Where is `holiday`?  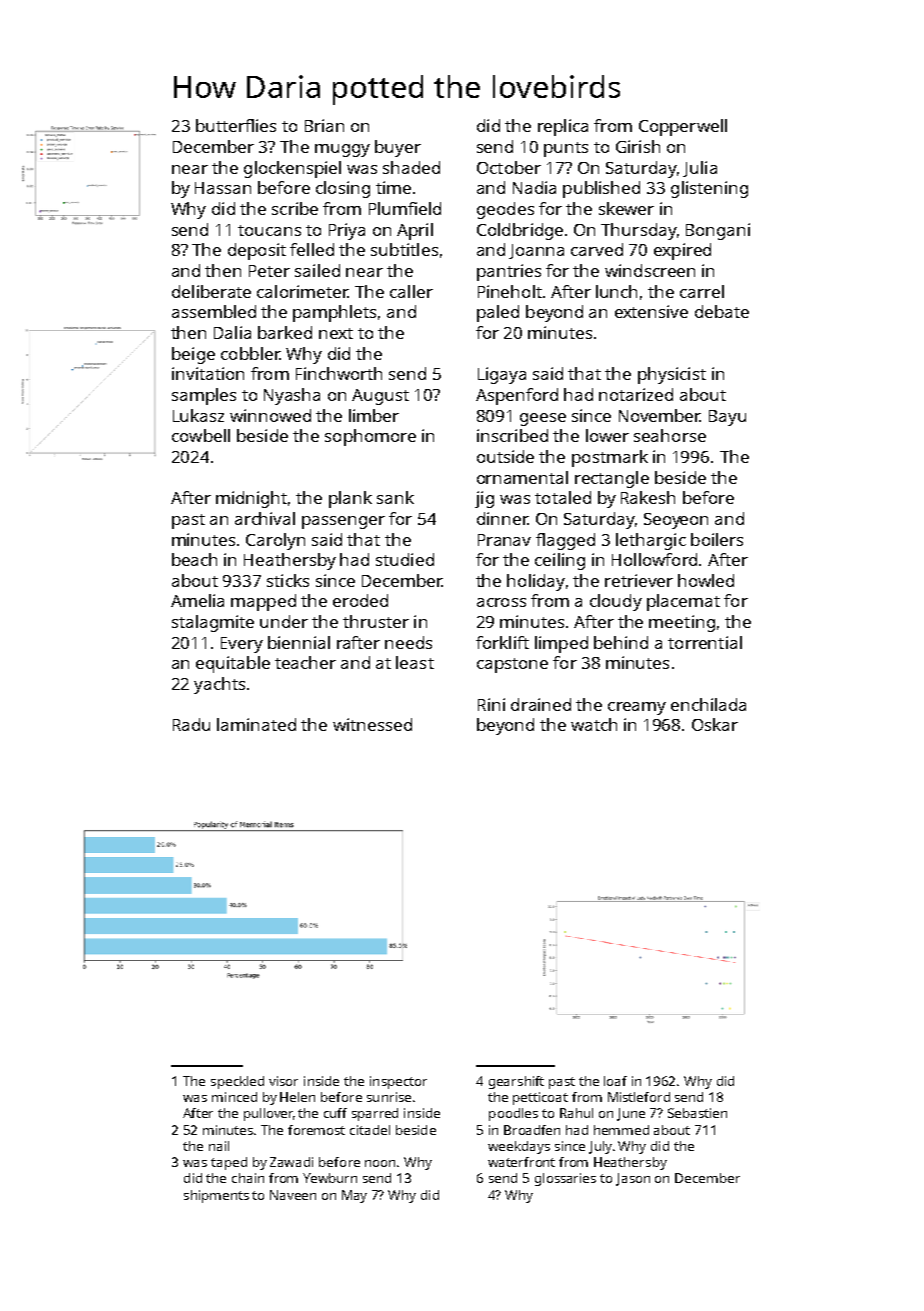 holiday is located at coordinates (536, 582).
